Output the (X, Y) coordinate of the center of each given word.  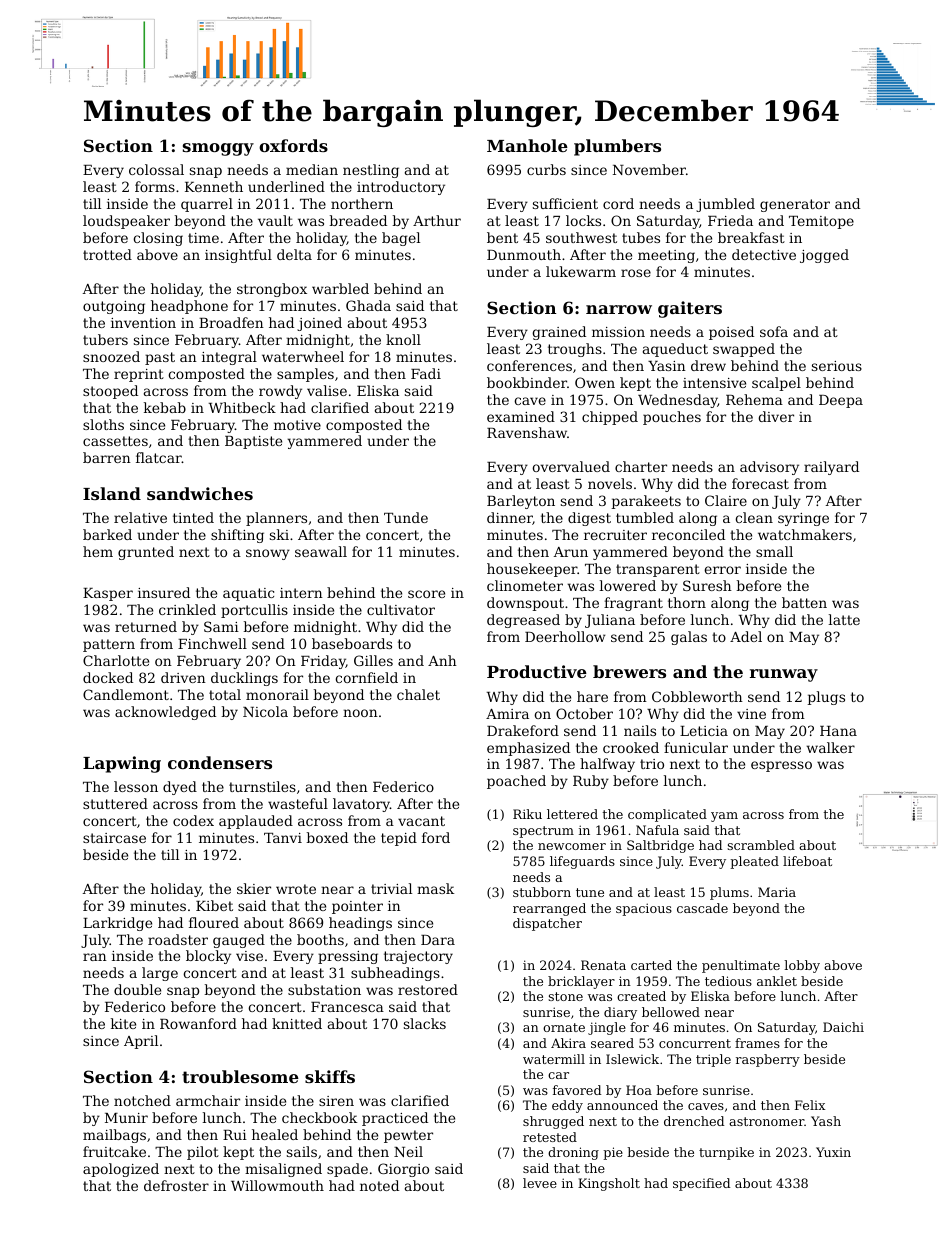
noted (379, 1185)
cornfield (366, 677)
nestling (371, 171)
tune (590, 892)
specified (701, 1184)
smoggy (218, 149)
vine (751, 714)
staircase (114, 838)
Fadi (426, 373)
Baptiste (253, 442)
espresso (781, 766)
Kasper (108, 594)
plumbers (617, 147)
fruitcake (114, 1151)
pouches (672, 418)
